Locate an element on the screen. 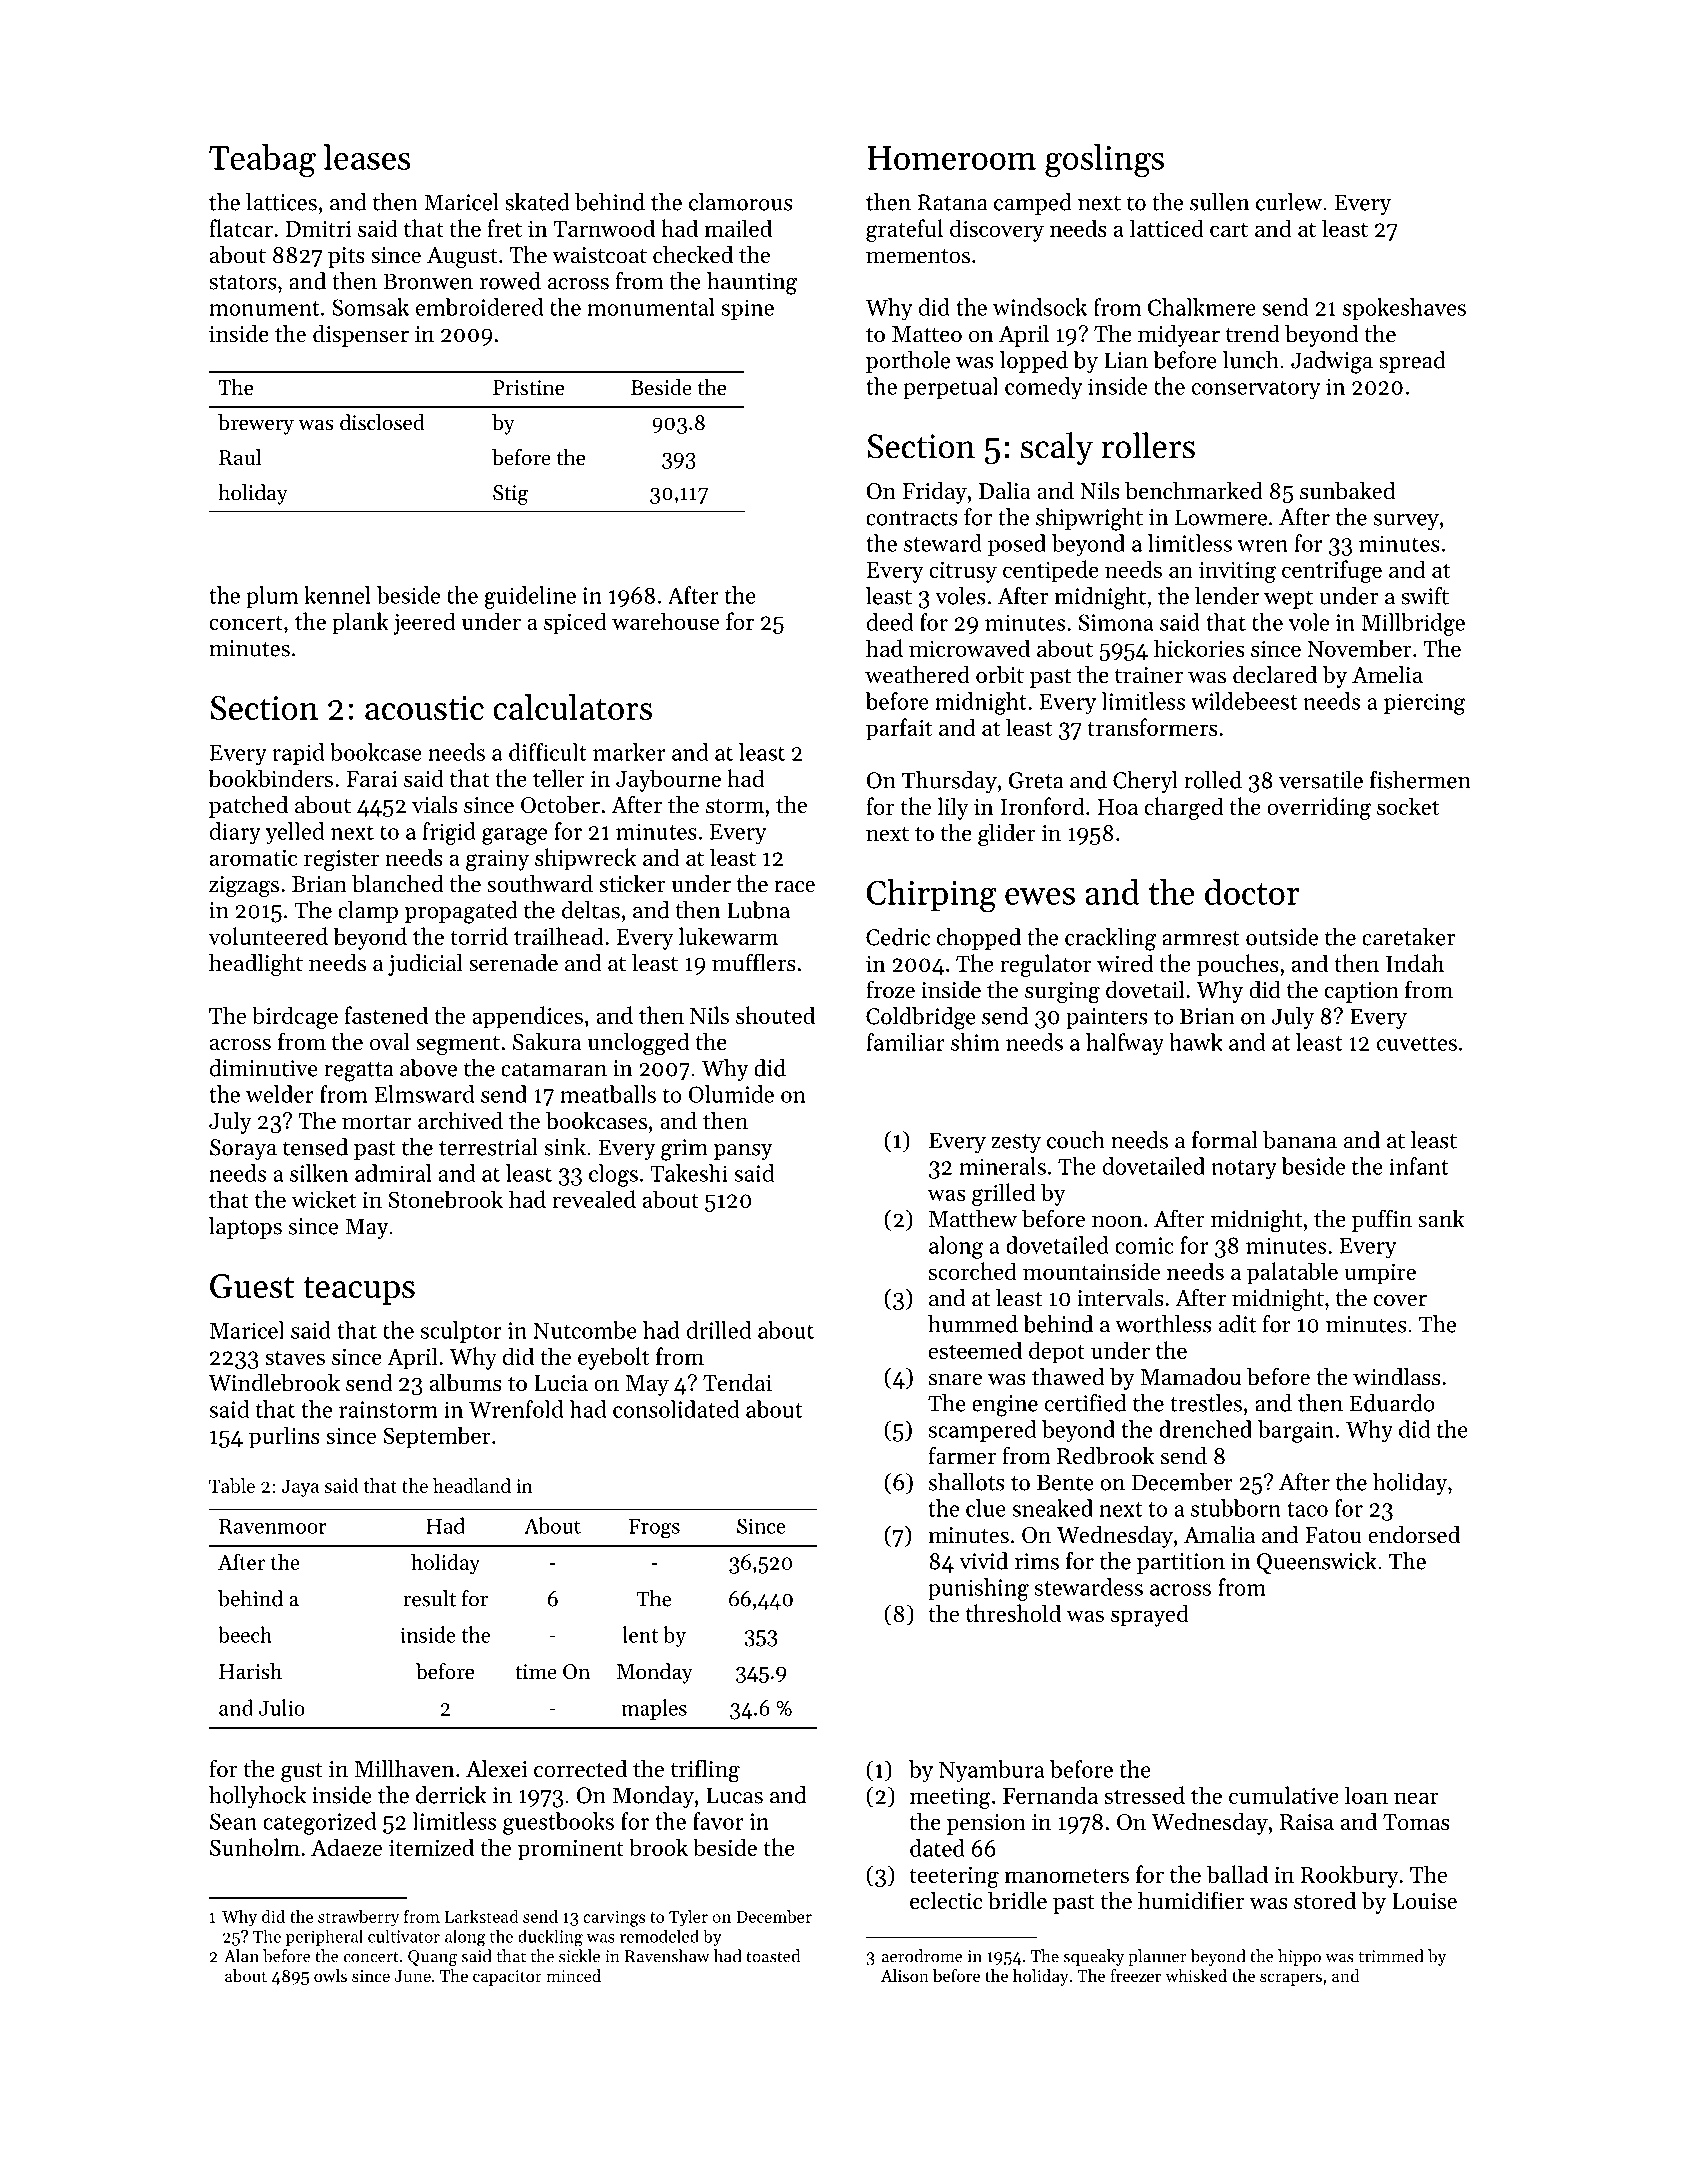 Image resolution: width=1683 pixels, height=2178 pixels. Sean is located at coordinates (233, 1821).
